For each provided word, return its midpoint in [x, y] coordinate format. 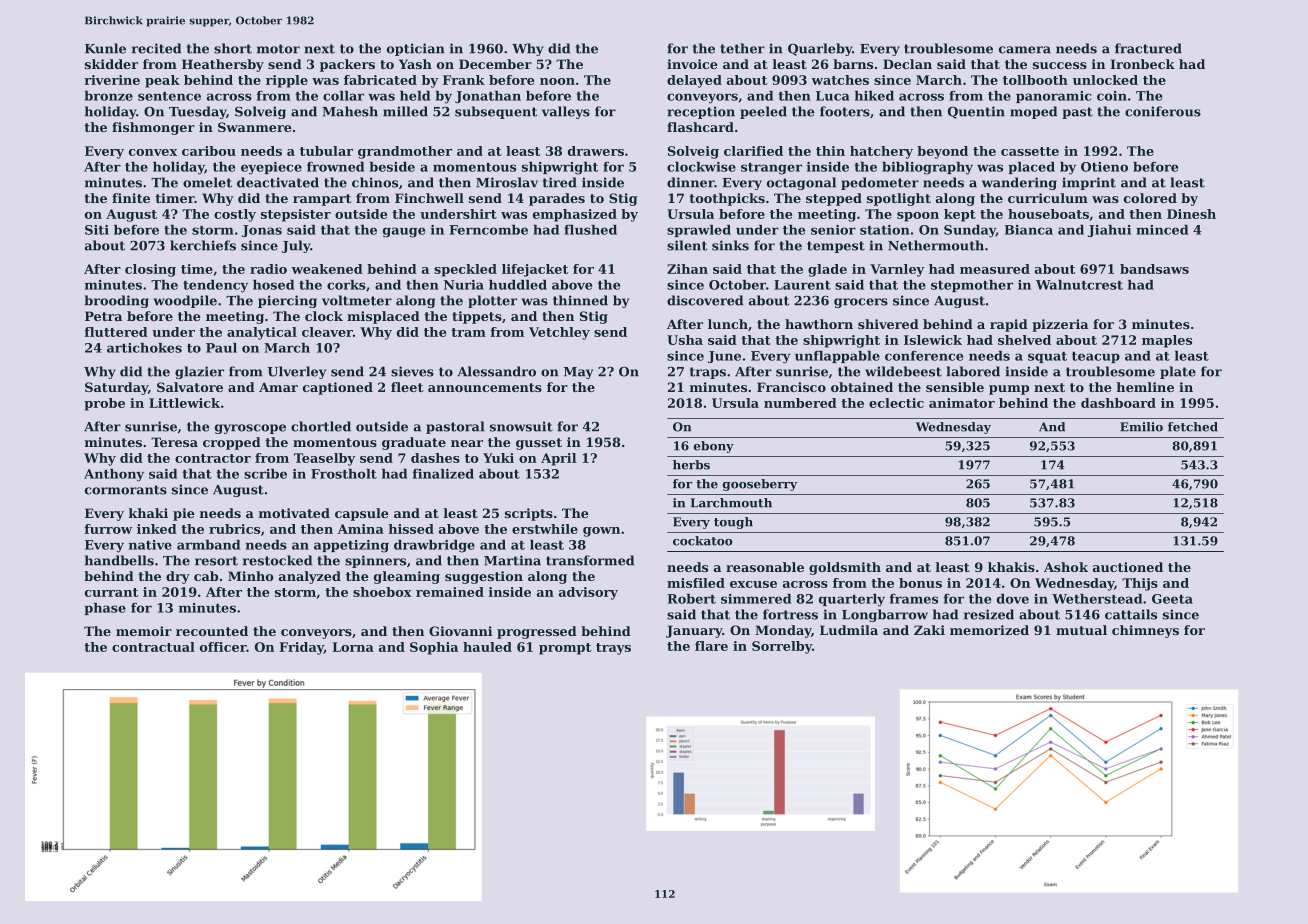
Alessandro [496, 371]
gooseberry [760, 485]
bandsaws [1154, 269]
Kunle [105, 48]
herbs [691, 465]
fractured [1148, 48]
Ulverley [297, 372]
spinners [375, 561]
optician [416, 49]
